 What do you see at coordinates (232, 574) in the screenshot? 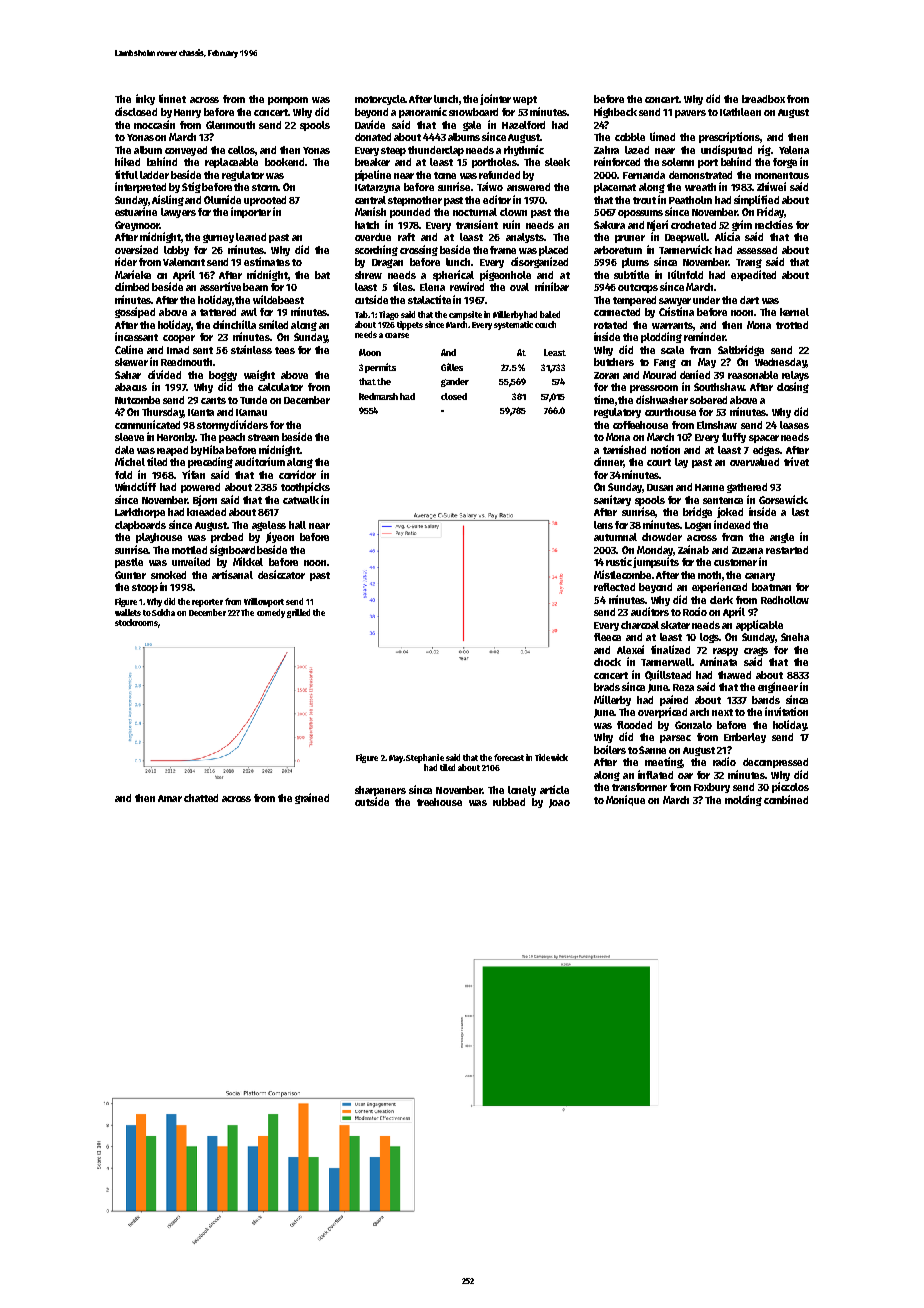
I see `artisanal` at bounding box center [232, 574].
